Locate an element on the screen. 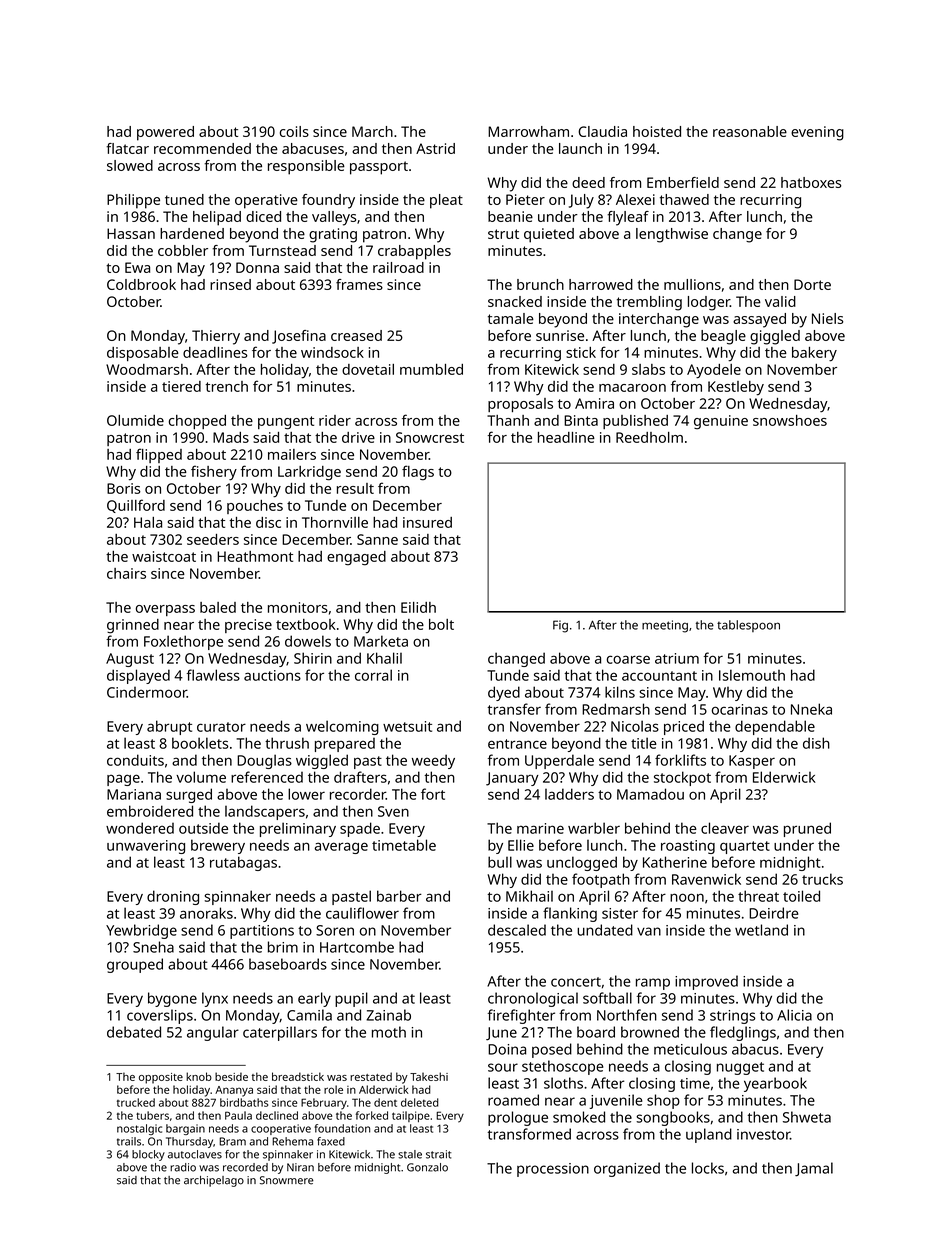 This screenshot has height=1233, width=952. droning is located at coordinates (173, 897).
